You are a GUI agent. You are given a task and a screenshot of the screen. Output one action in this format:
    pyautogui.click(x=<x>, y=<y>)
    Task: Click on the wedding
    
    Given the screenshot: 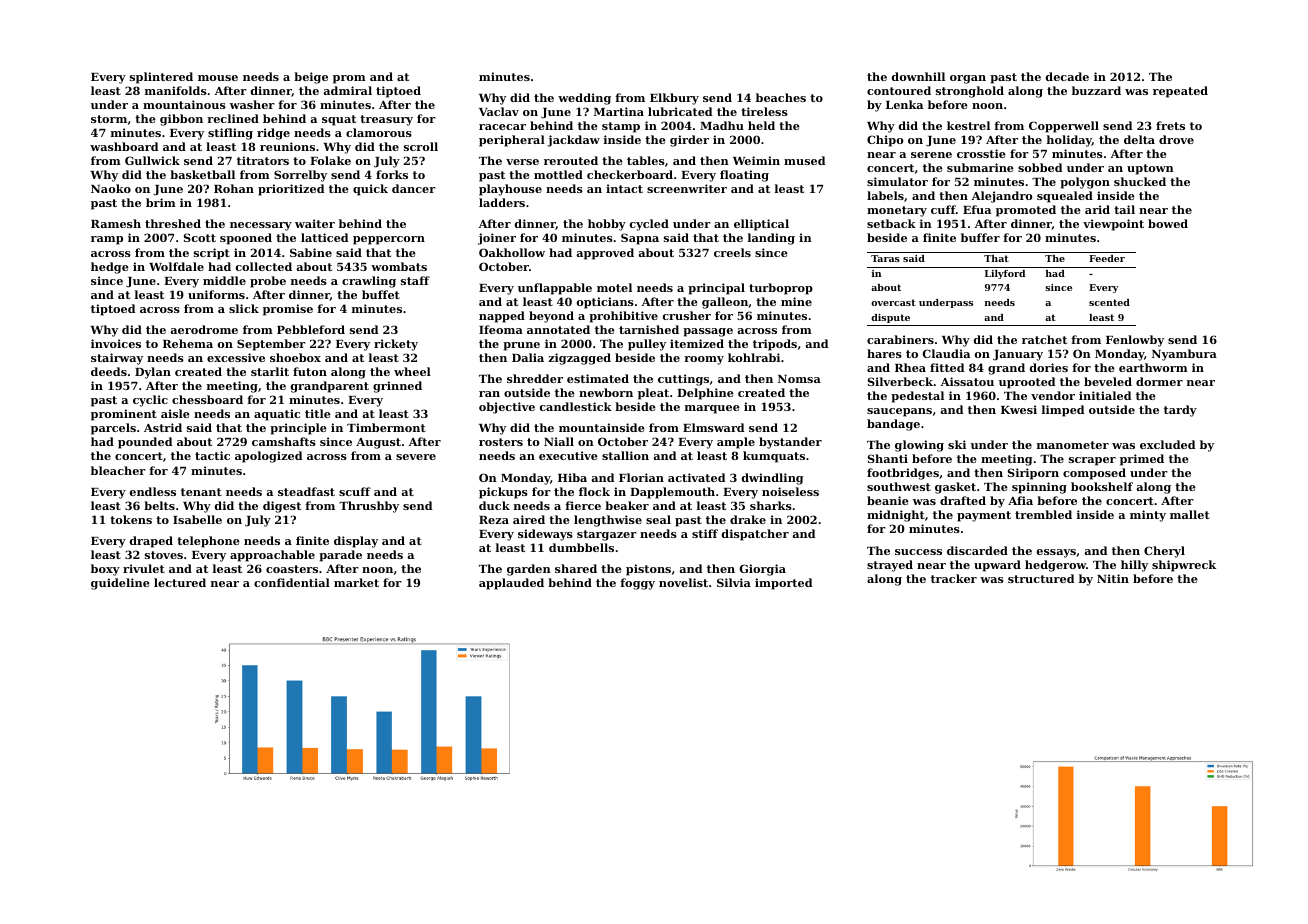 What is the action you would take?
    pyautogui.click(x=584, y=99)
